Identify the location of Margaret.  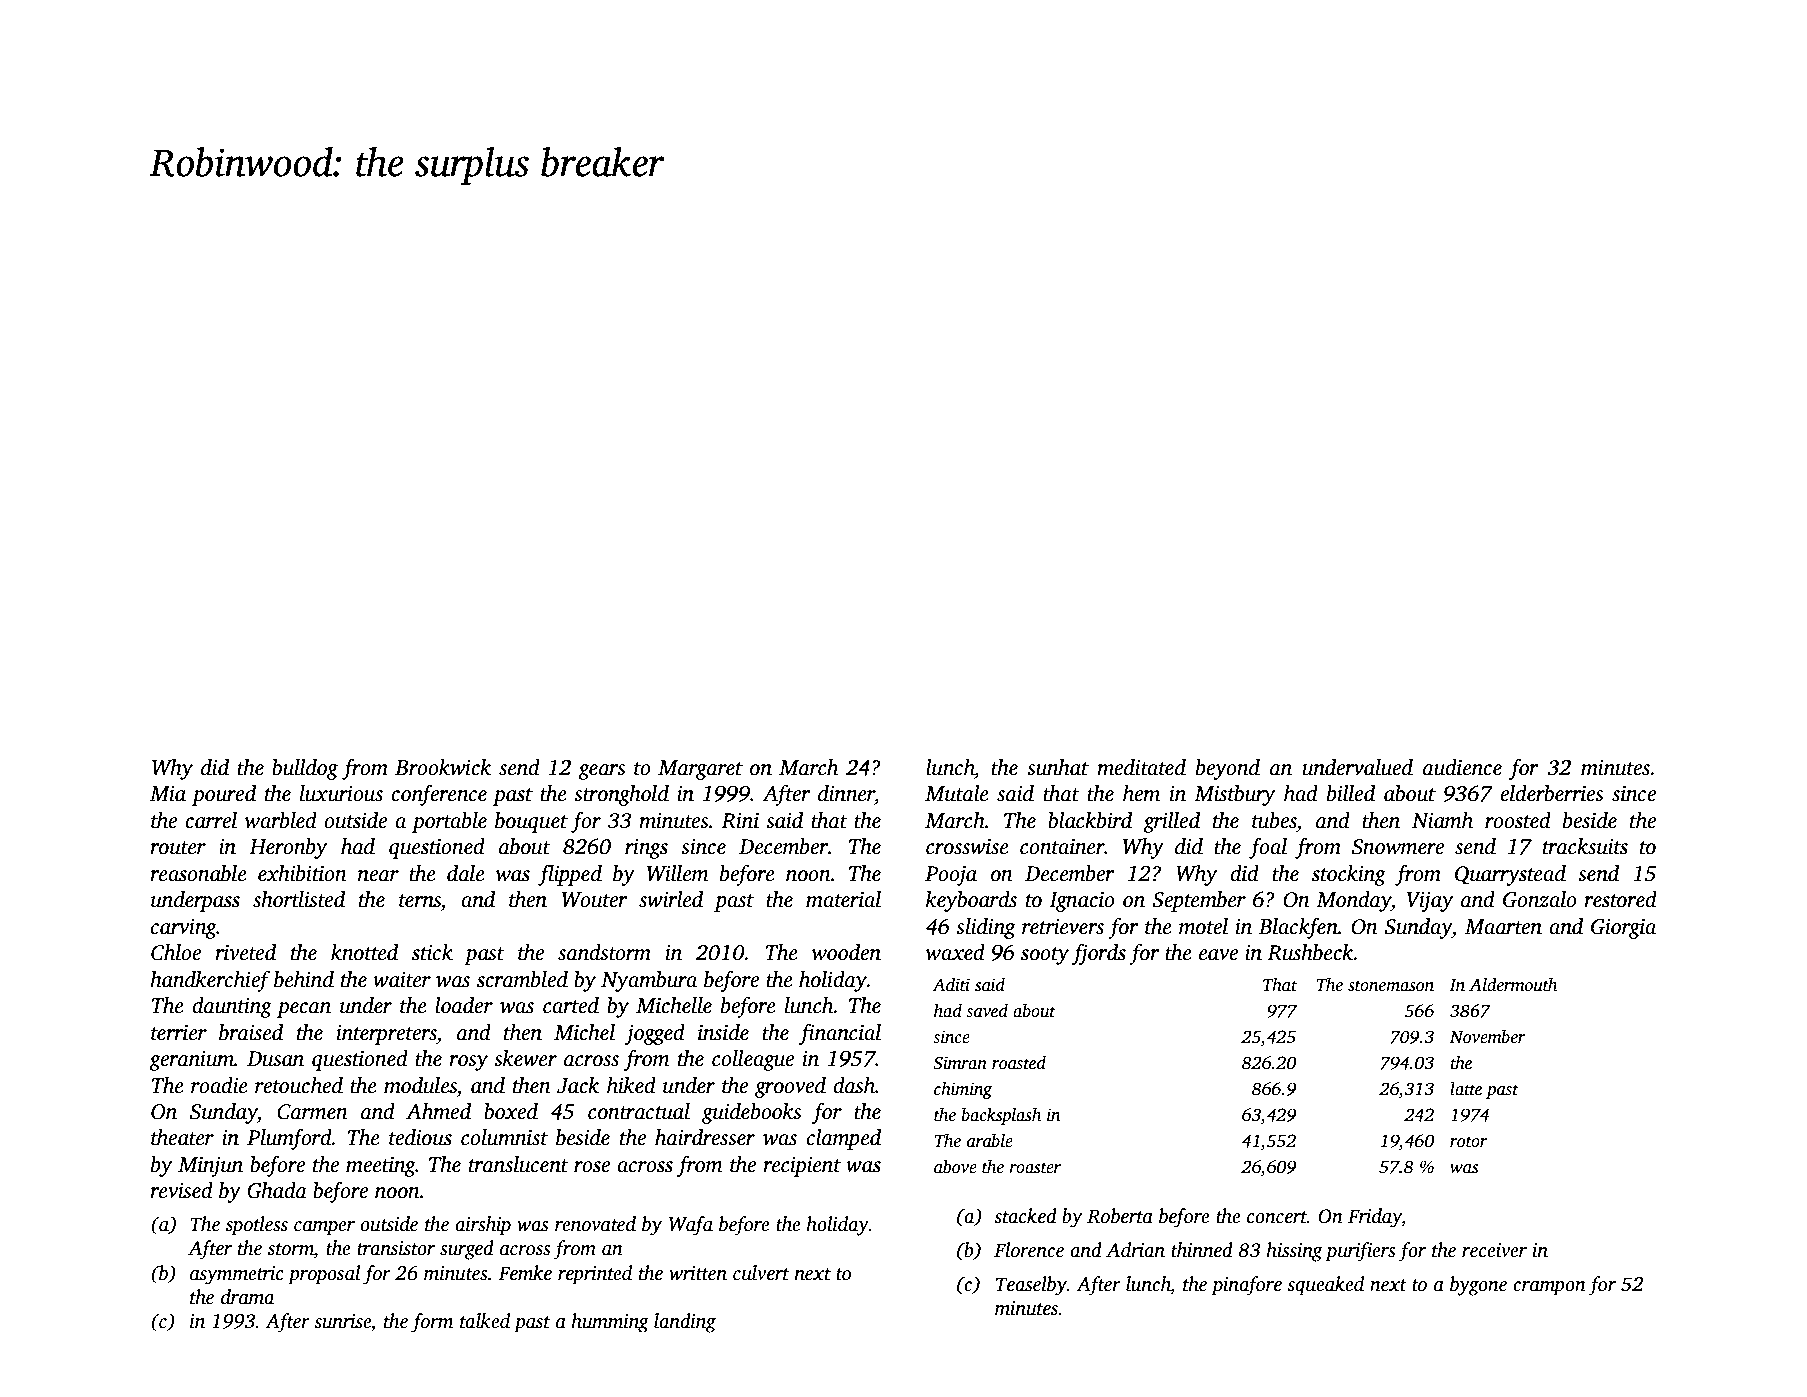
(700, 770).
